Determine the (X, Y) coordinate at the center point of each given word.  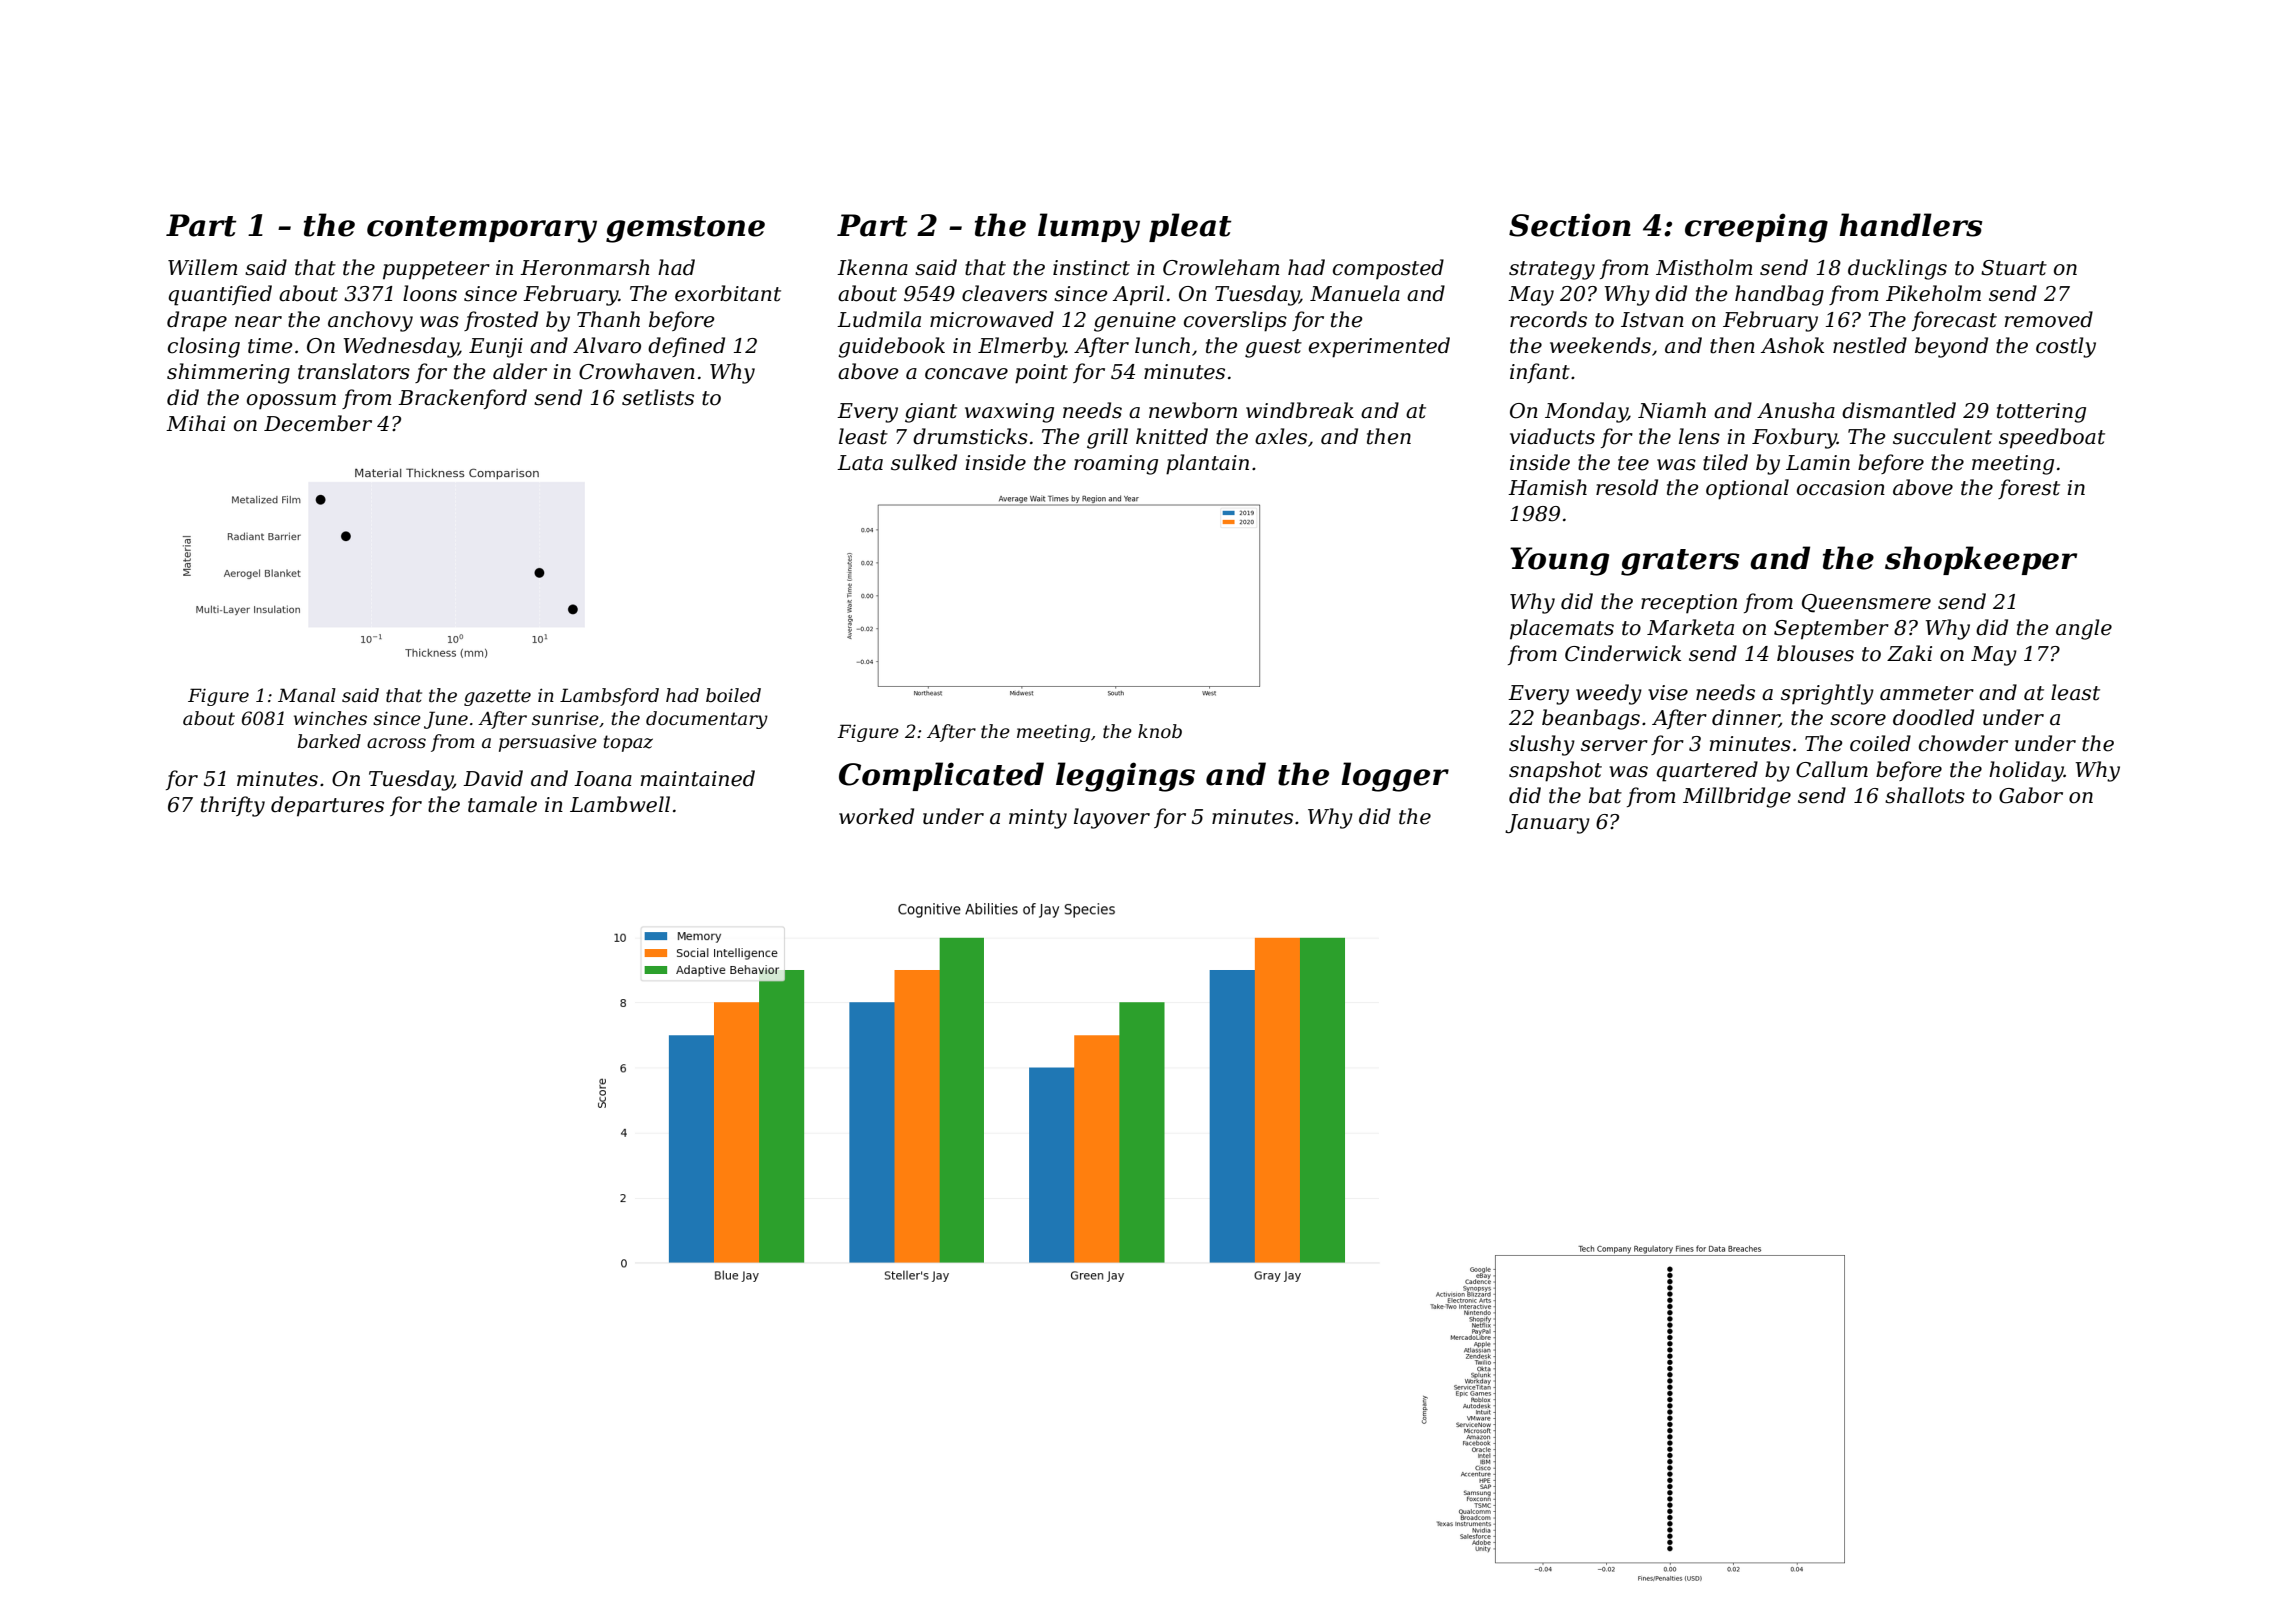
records (1548, 319)
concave (966, 374)
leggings (1125, 777)
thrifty (233, 806)
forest (2029, 489)
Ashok (1792, 345)
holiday (2026, 771)
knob (1160, 731)
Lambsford (609, 697)
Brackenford (462, 399)
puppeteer (436, 270)
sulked (924, 462)
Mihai (196, 423)
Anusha (1796, 410)
